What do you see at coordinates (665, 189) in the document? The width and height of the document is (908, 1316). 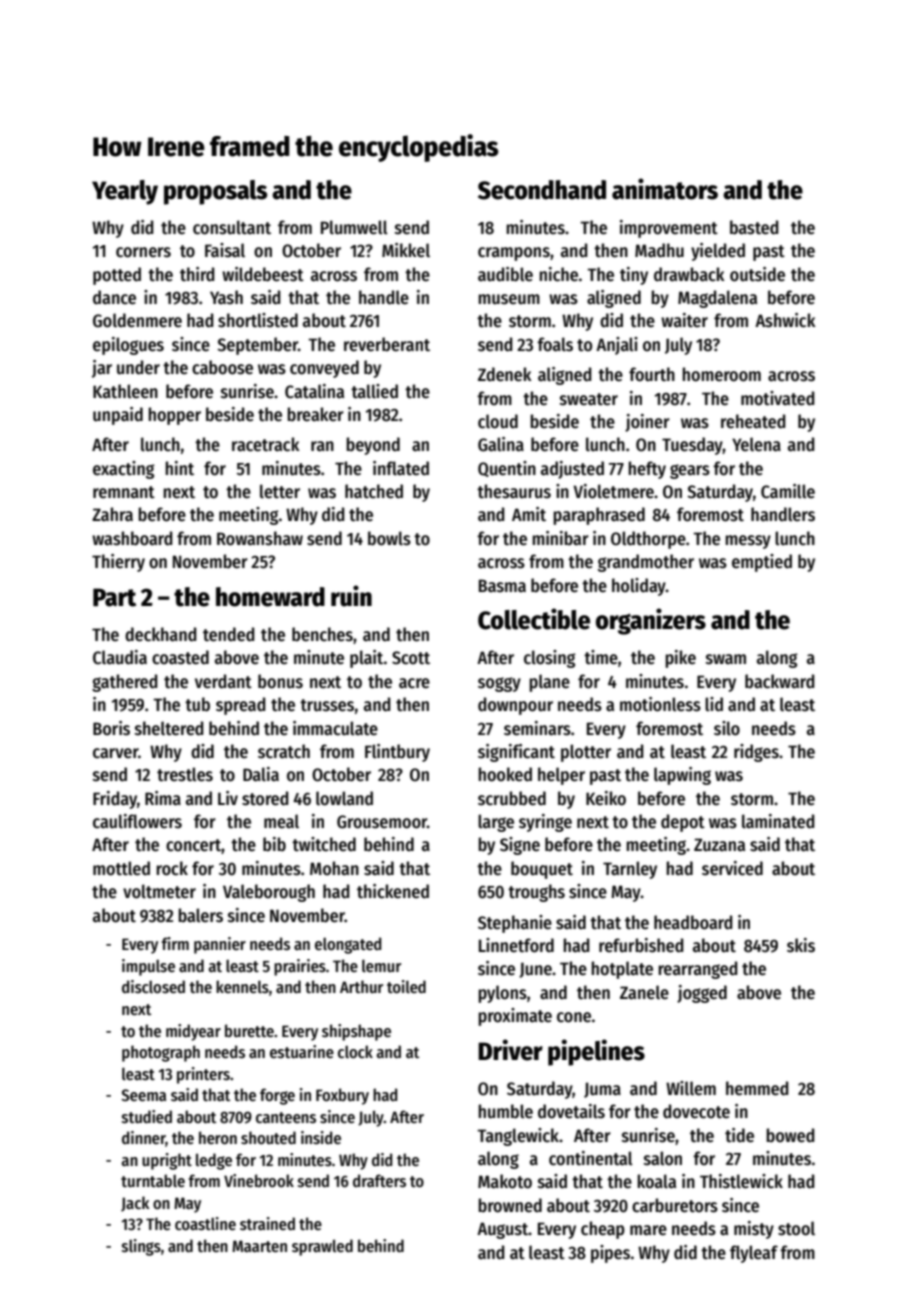 I see `animators` at bounding box center [665, 189].
